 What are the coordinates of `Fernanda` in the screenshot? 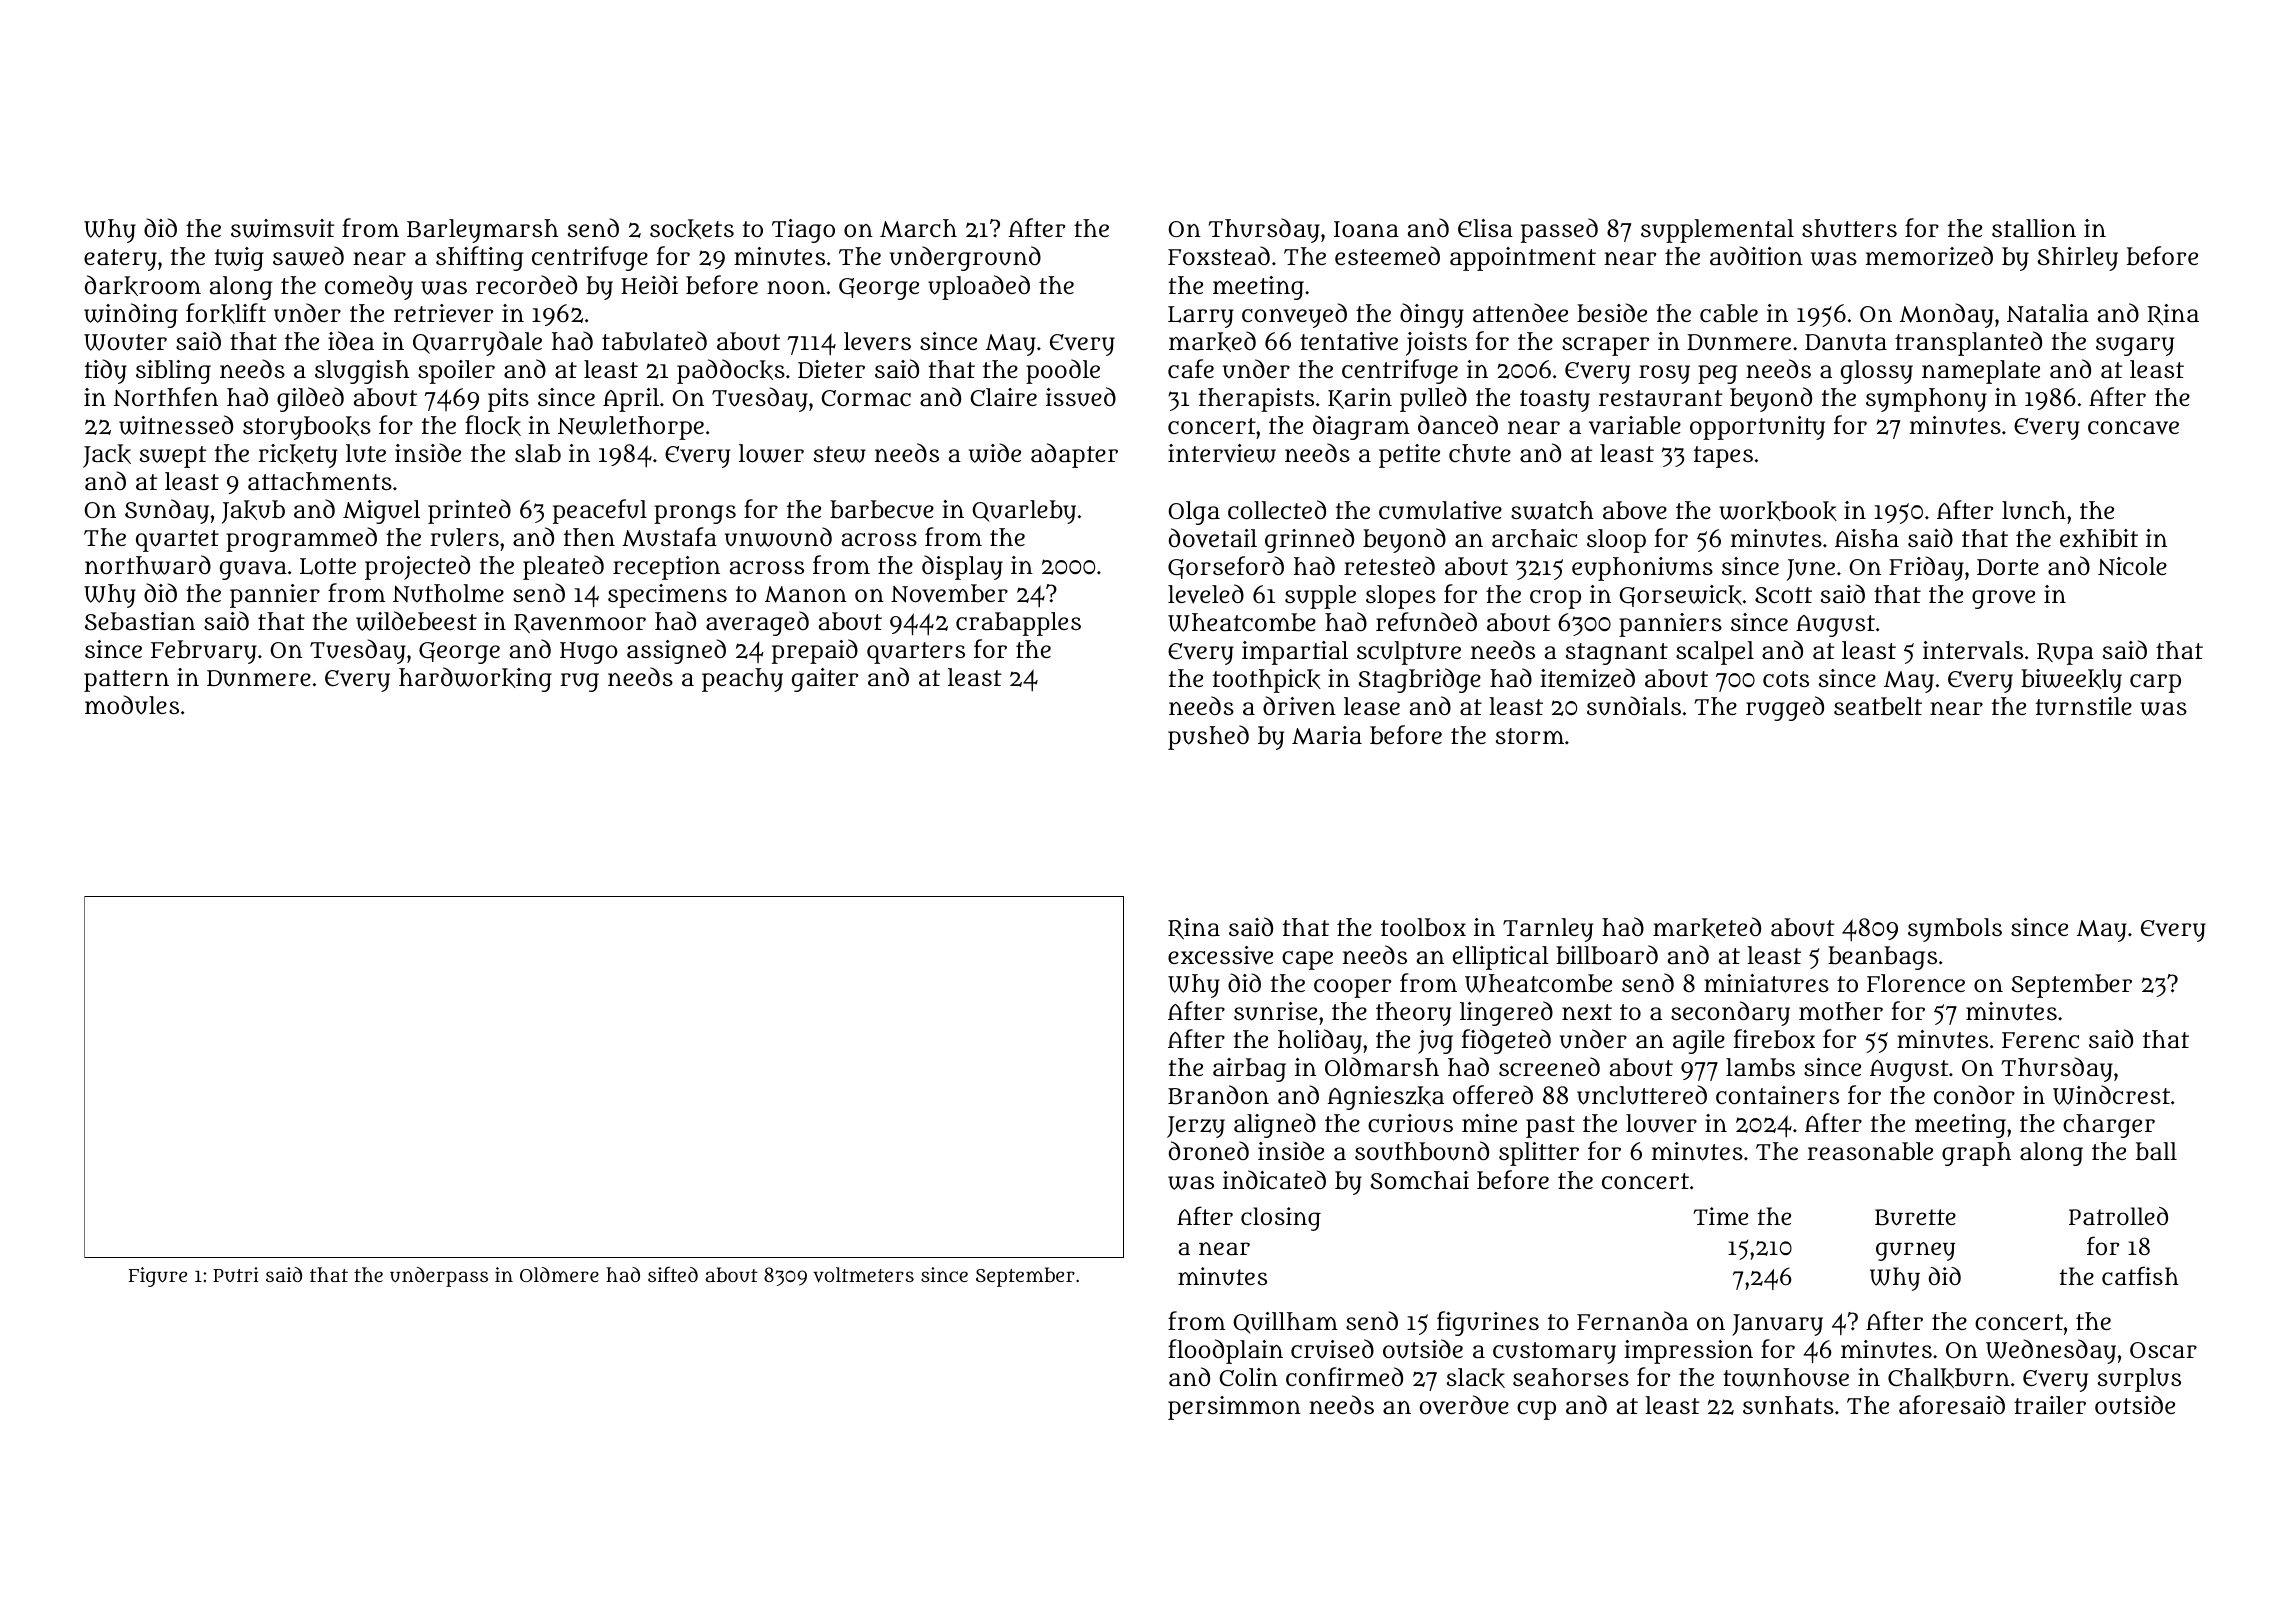 It's located at (1632, 1320).
